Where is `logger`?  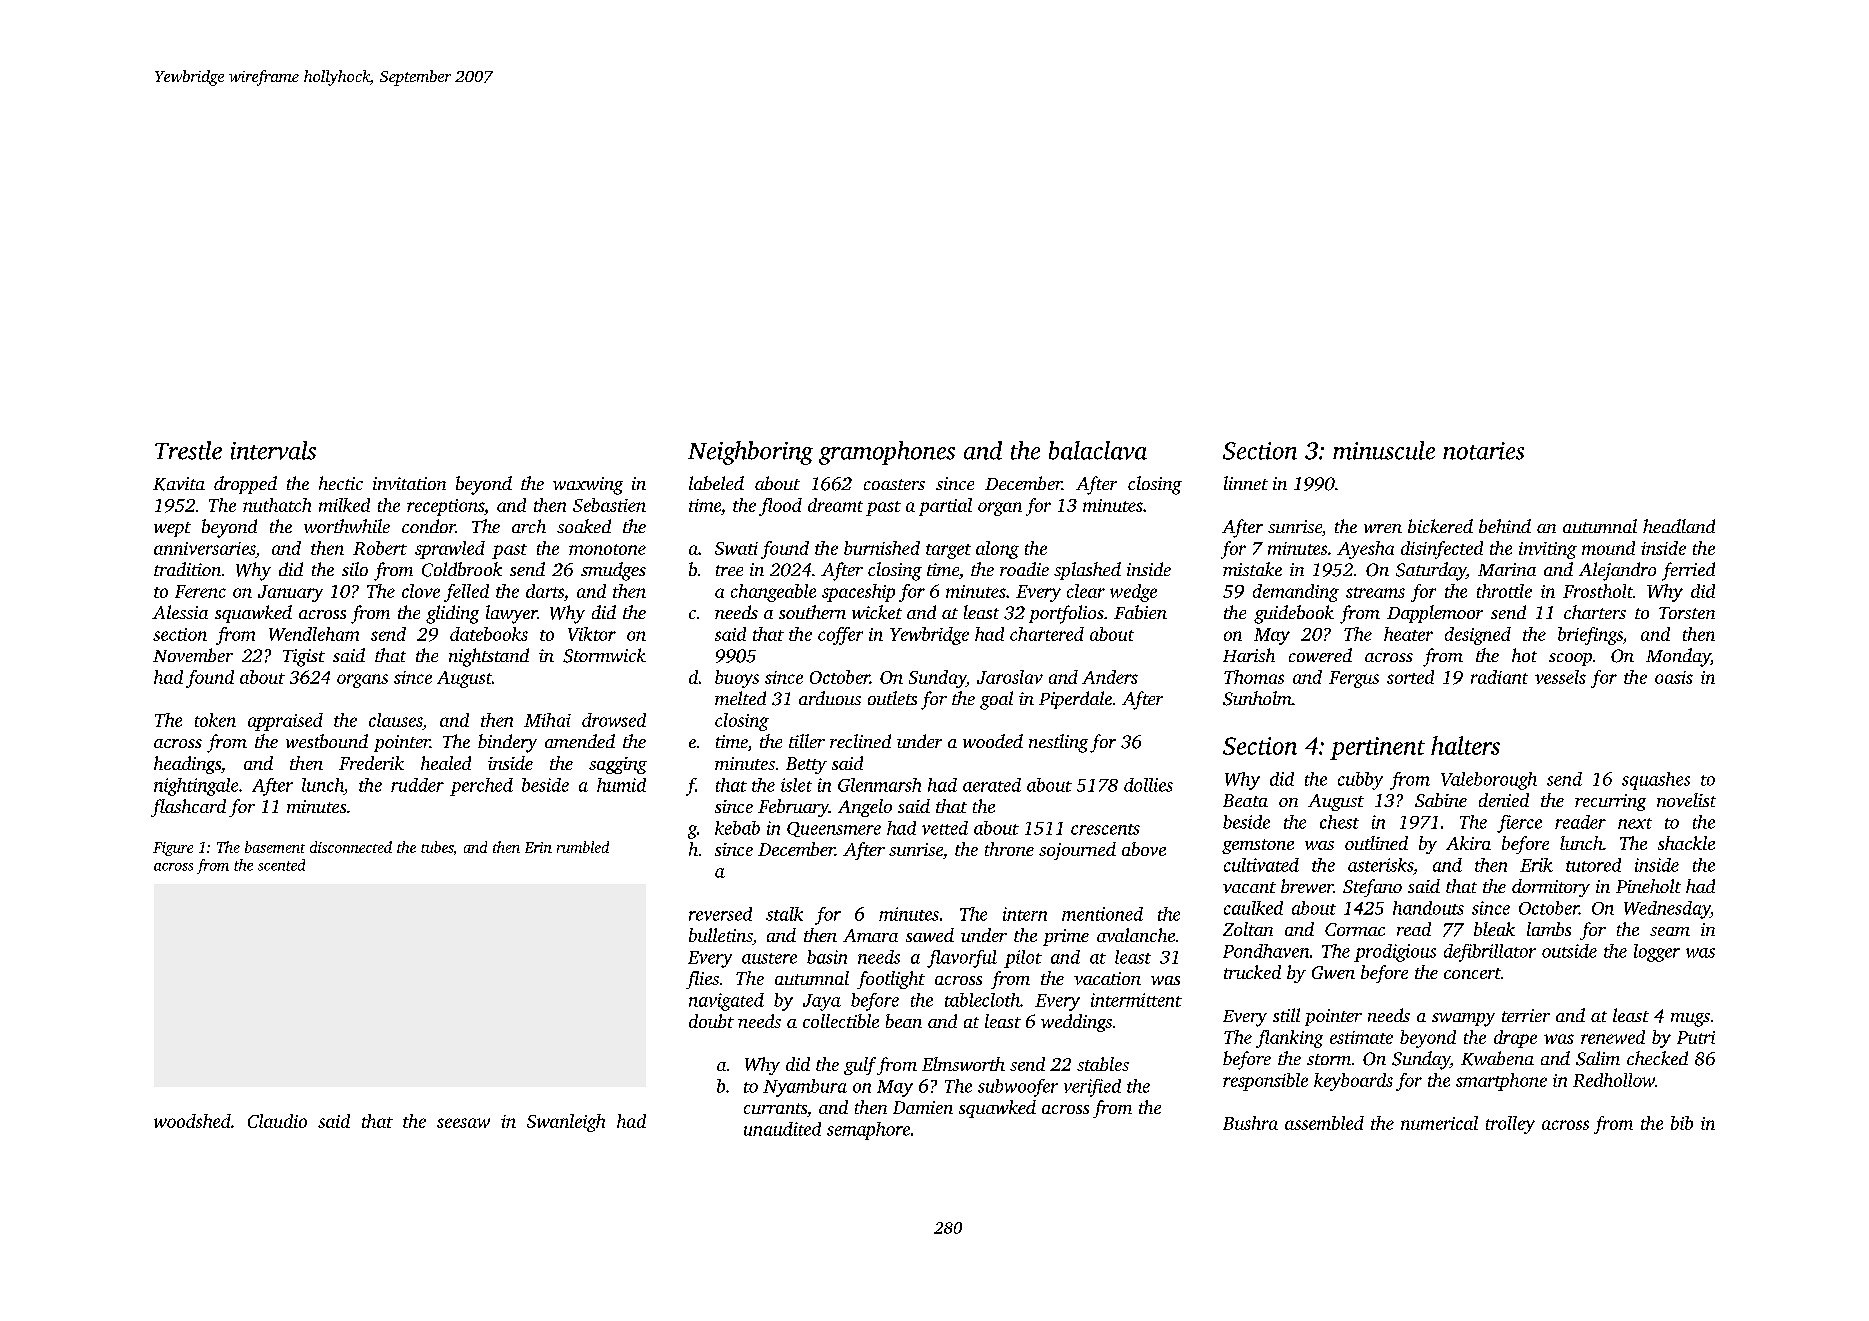
logger is located at coordinates (1657, 953).
